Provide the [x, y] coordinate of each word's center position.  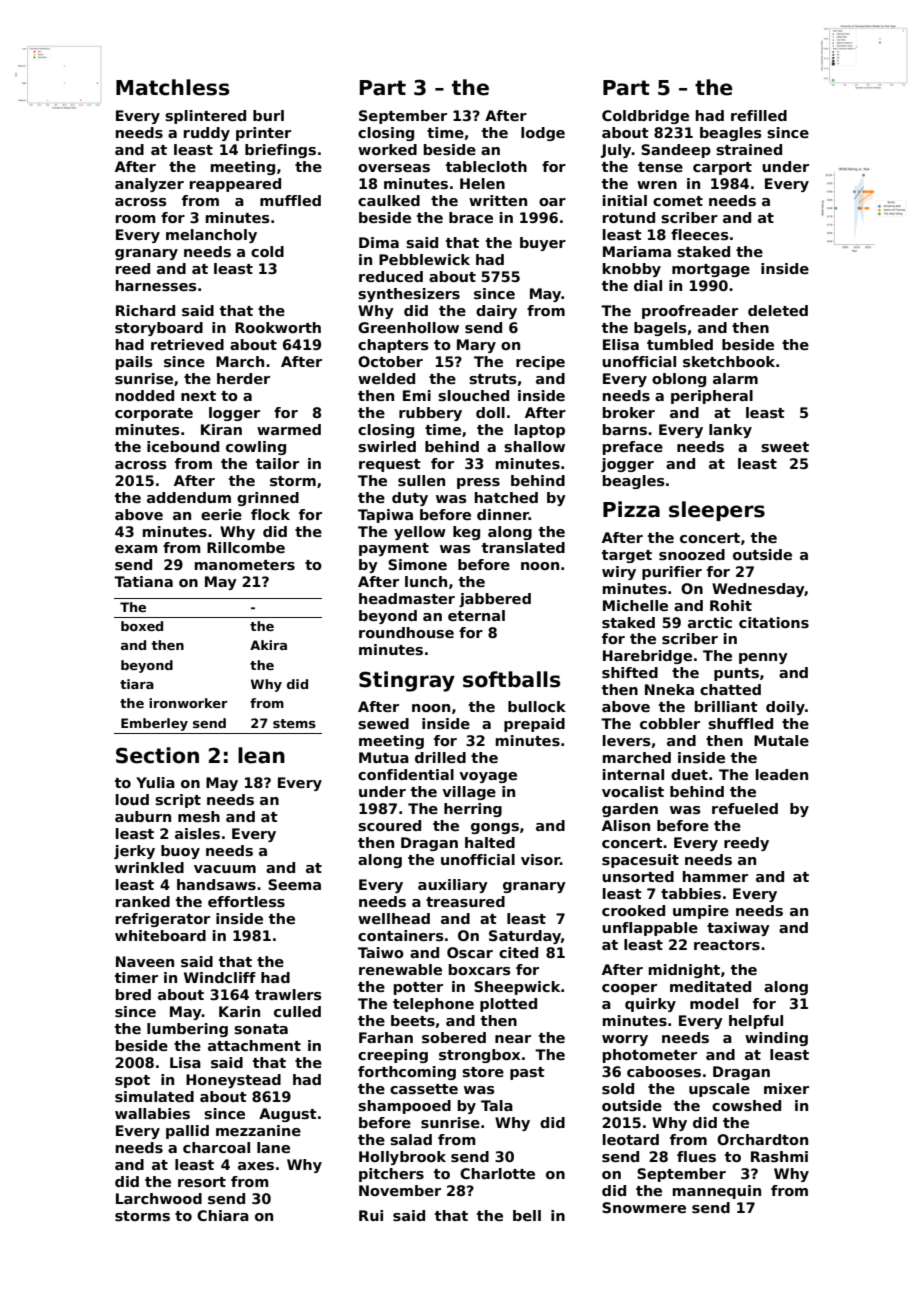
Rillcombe [246, 547]
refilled [759, 115]
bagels [660, 329]
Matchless [172, 87]
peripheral [712, 397]
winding [776, 1039]
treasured [465, 901]
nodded [145, 395]
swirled [387, 446]
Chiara [223, 1215]
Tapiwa [385, 516]
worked [387, 149]
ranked [143, 901]
